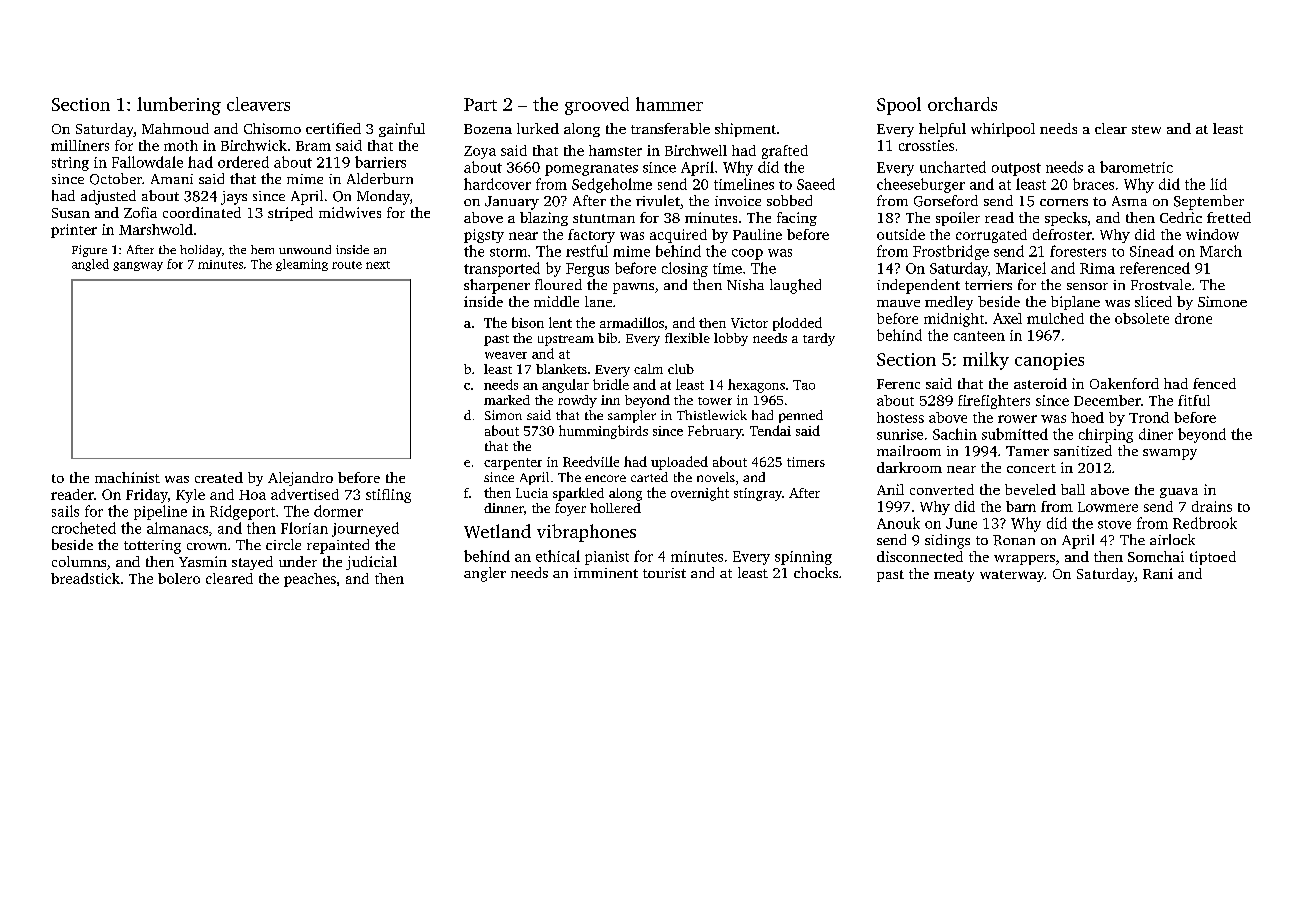  Describe the element at coordinates (538, 128) in the screenshot. I see `lurked` at that location.
